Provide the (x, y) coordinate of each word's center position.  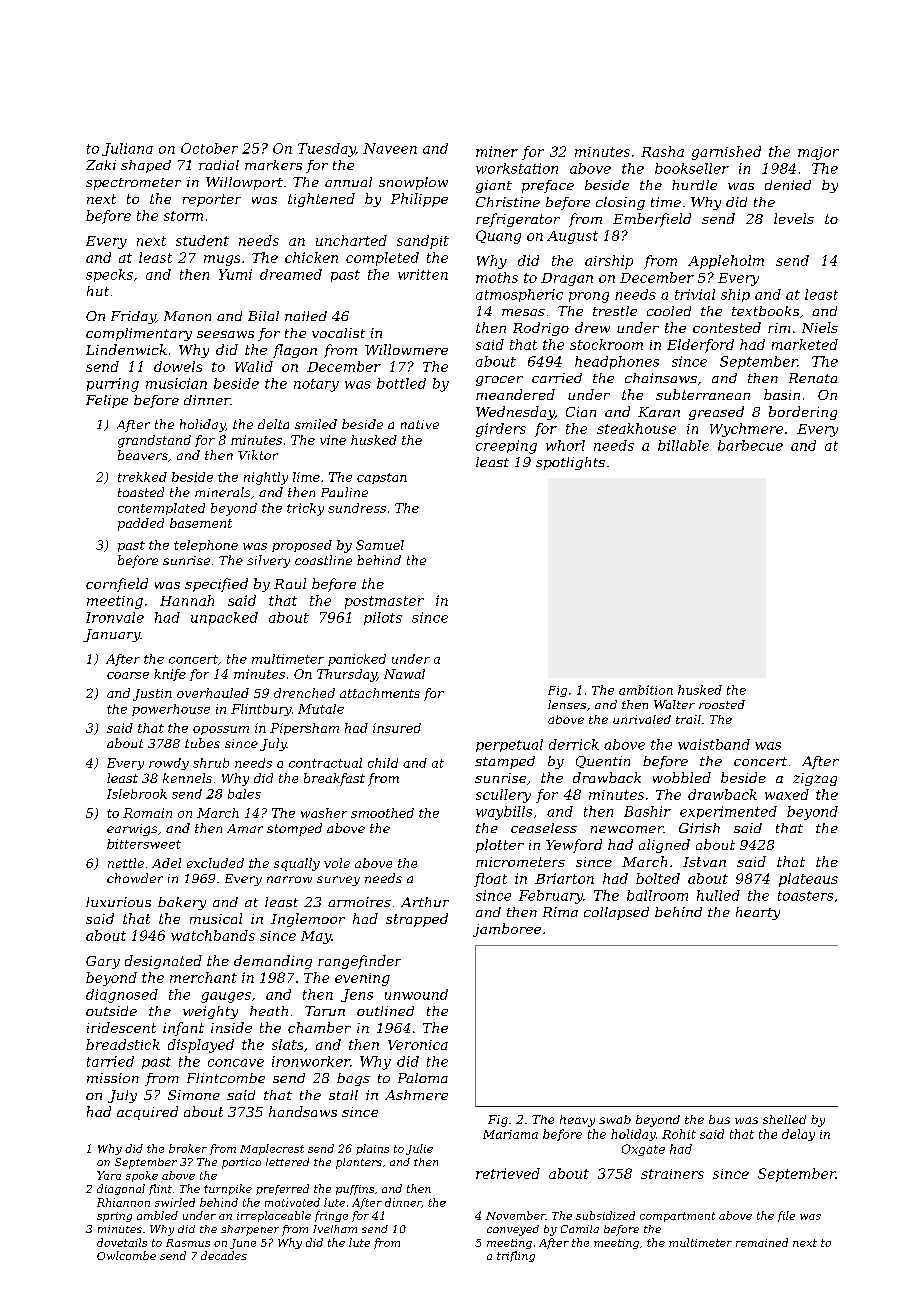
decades (224, 1255)
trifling (516, 1256)
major (818, 153)
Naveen (390, 148)
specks (109, 275)
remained (762, 1242)
